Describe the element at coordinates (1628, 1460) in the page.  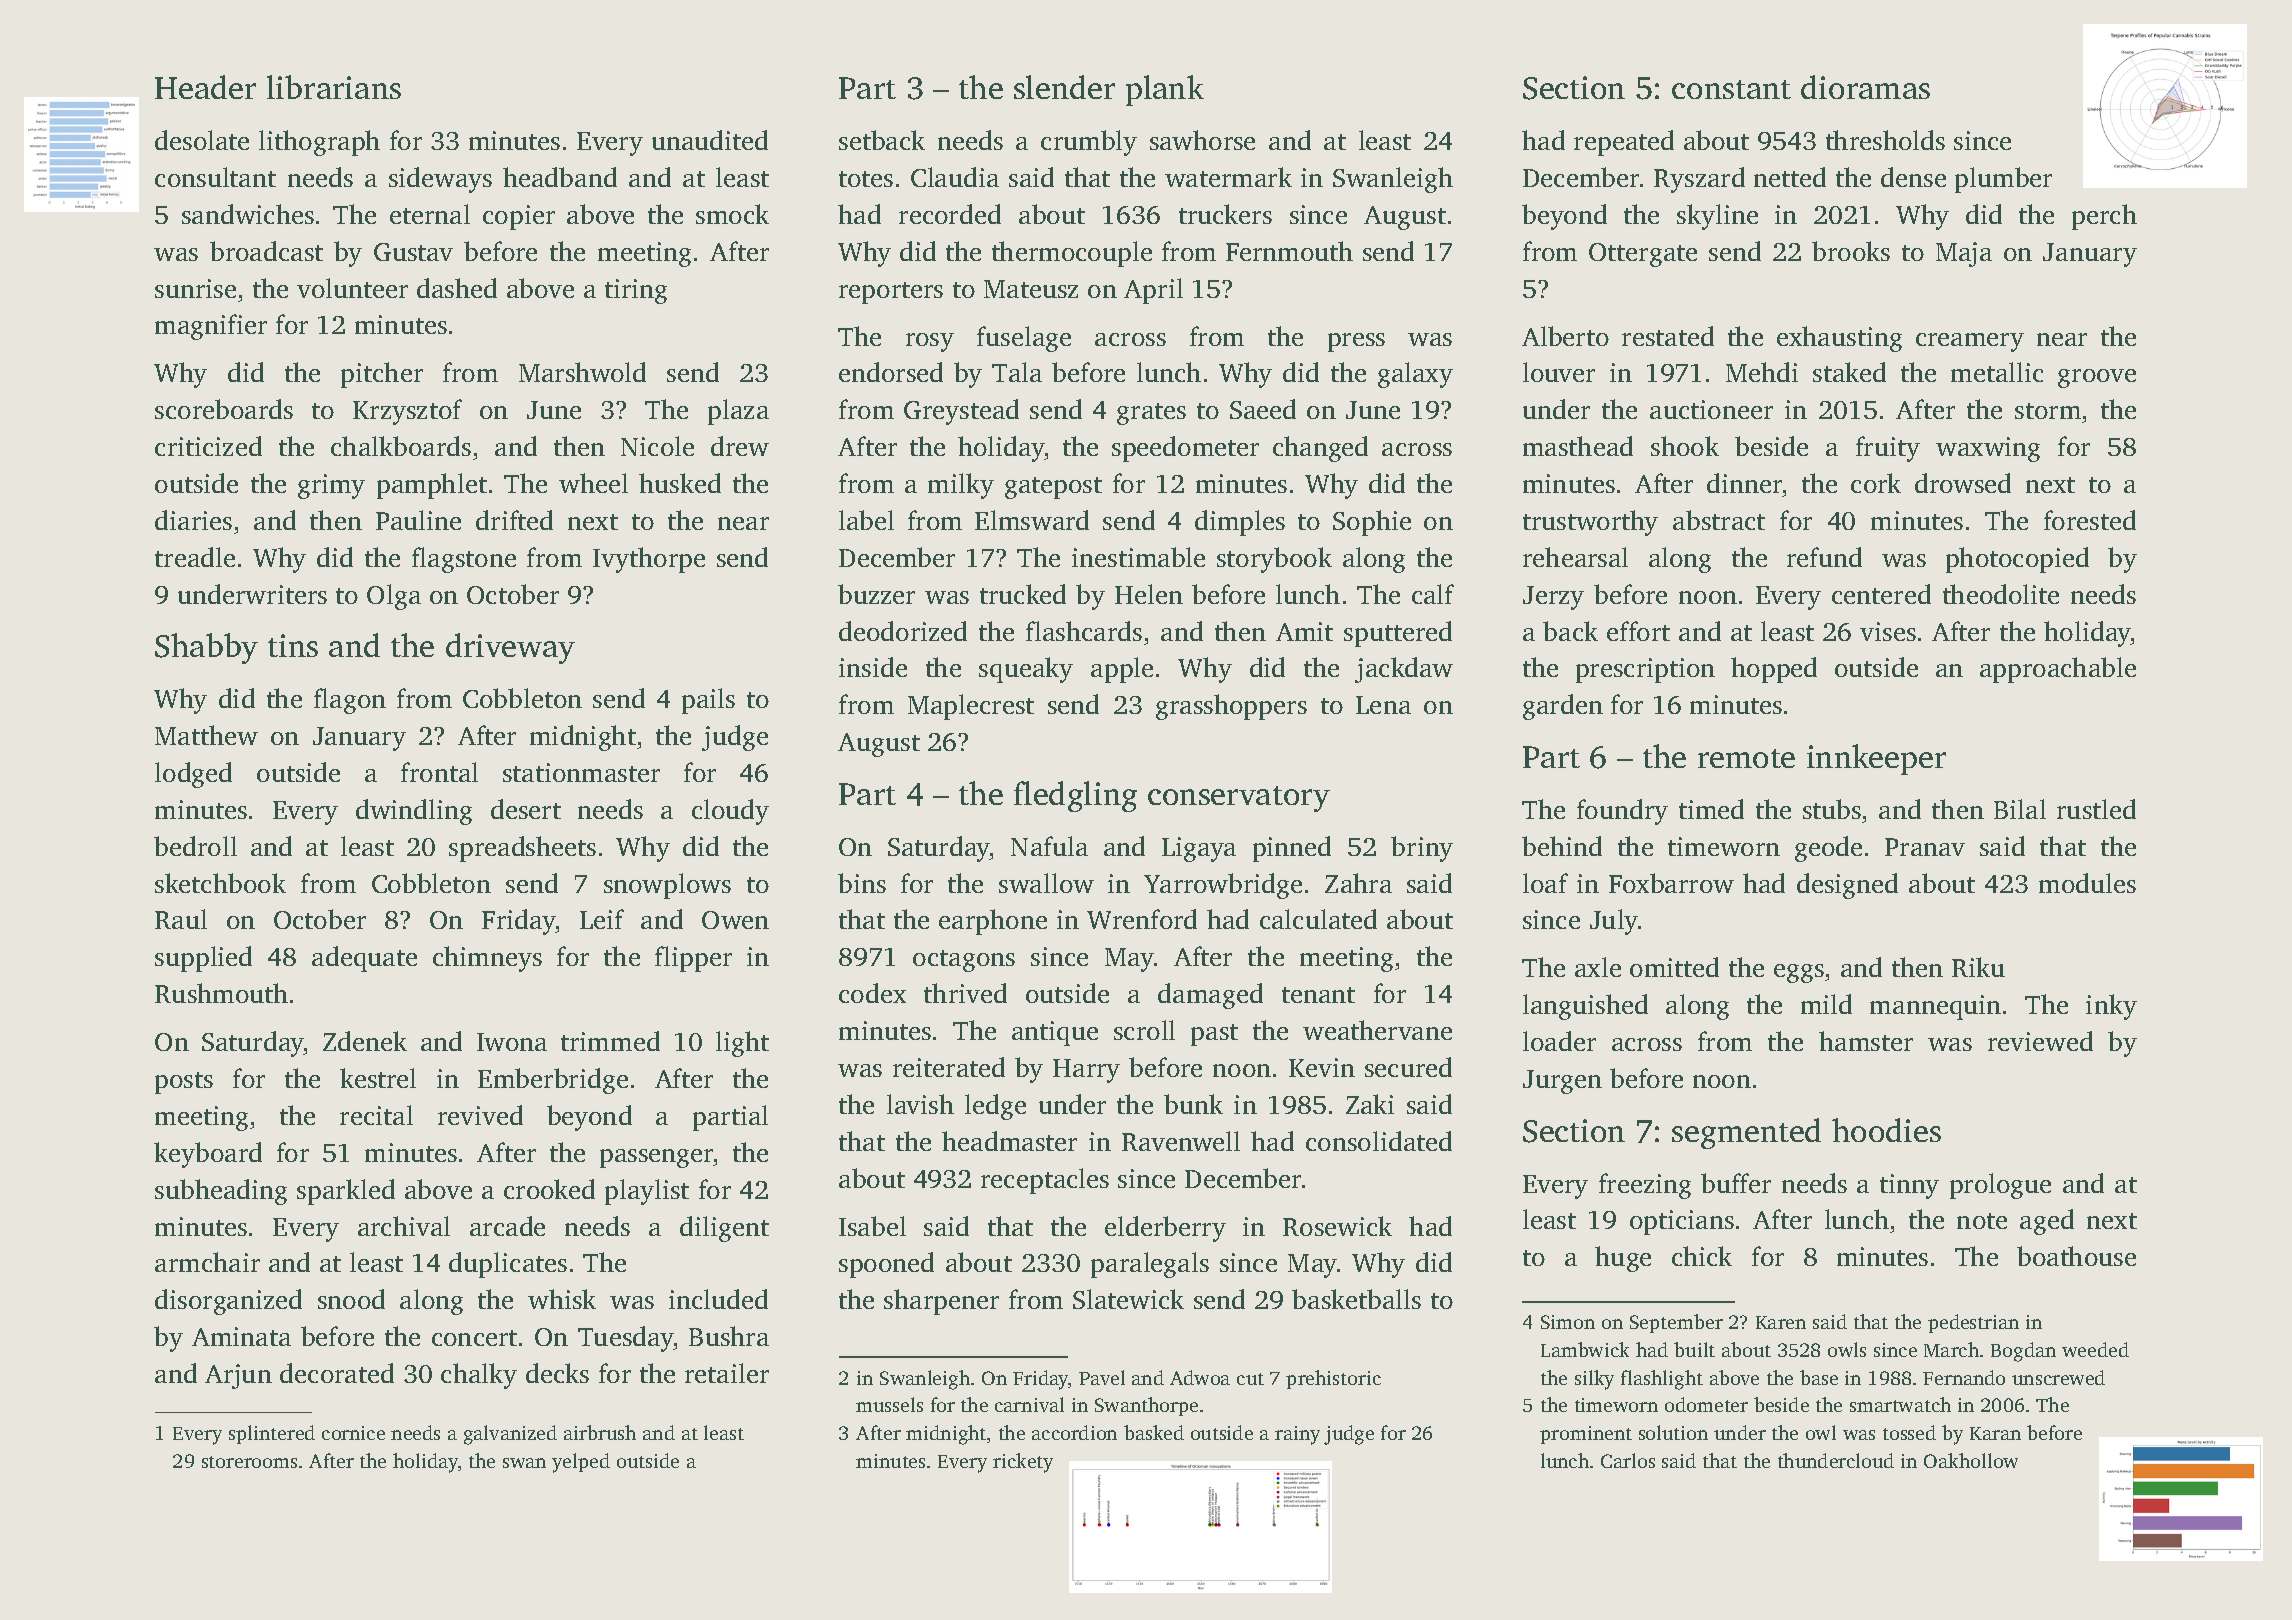
I see `Carlos` at that location.
